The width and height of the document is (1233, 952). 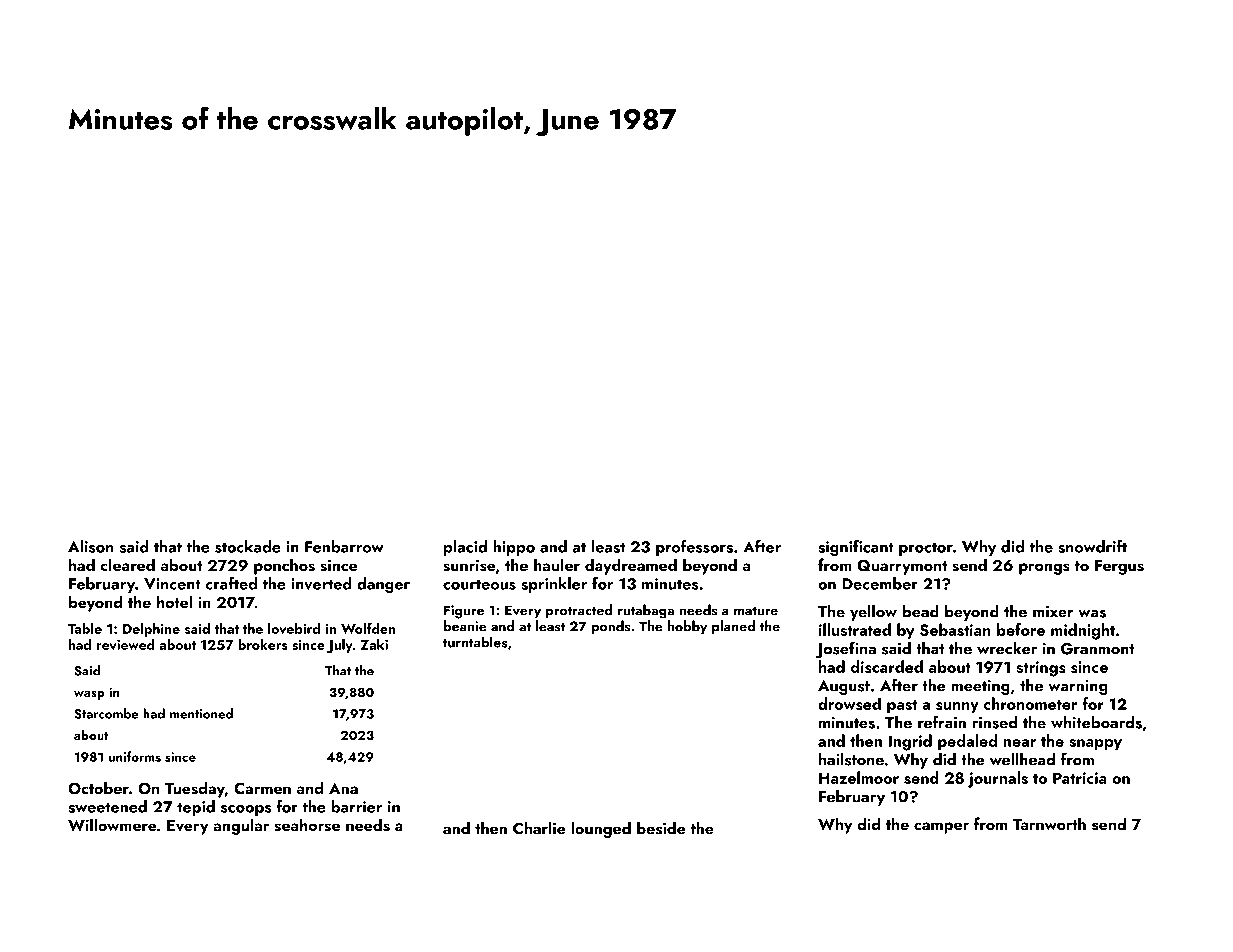 I want to click on Tarnworth, so click(x=1049, y=823).
